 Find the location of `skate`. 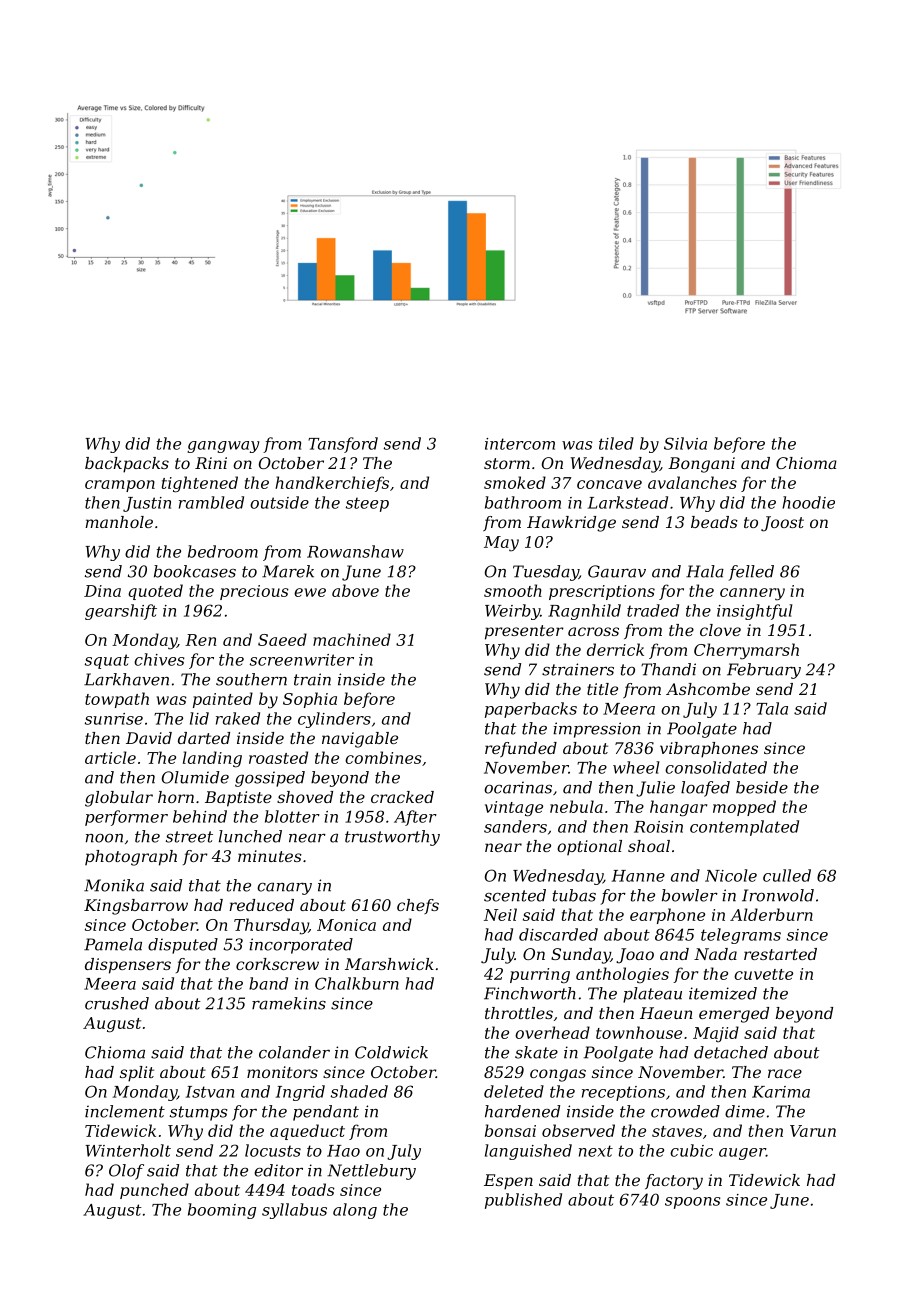

skate is located at coordinates (536, 1052).
